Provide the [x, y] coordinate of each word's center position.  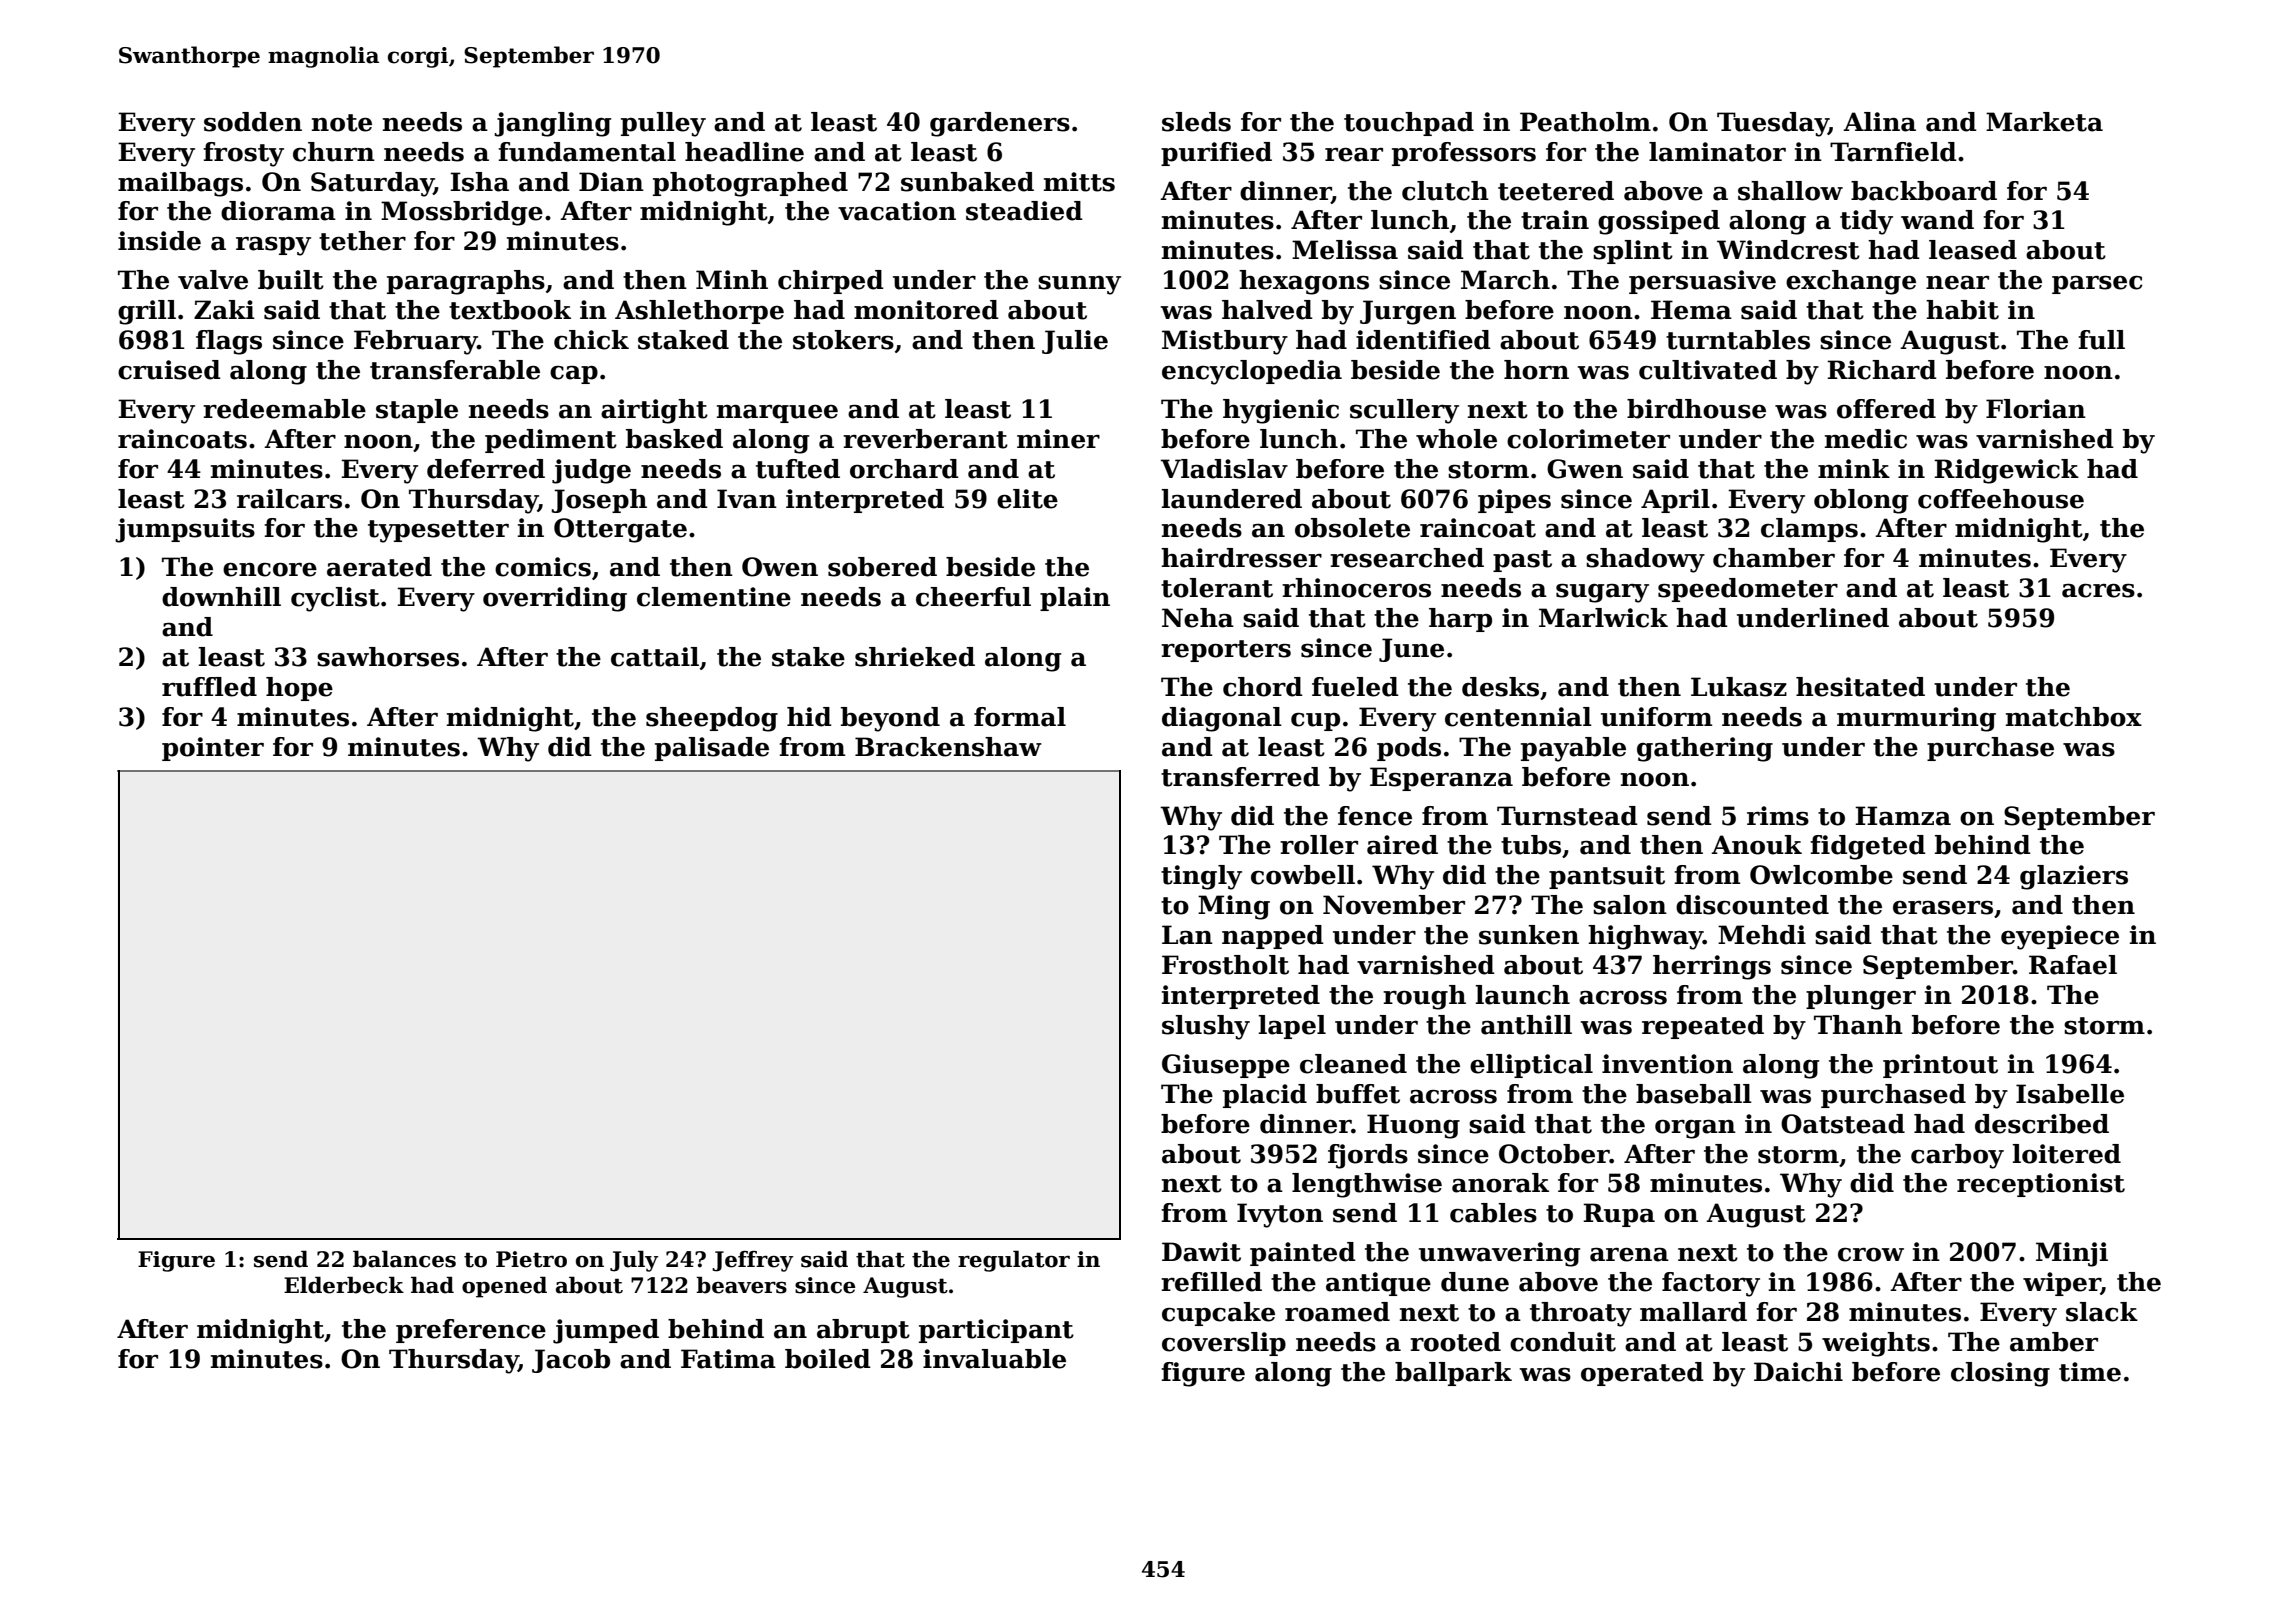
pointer [213, 749]
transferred [1240, 777]
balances [404, 1259]
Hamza [1903, 816]
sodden [253, 122]
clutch [1445, 191]
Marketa [2044, 122]
